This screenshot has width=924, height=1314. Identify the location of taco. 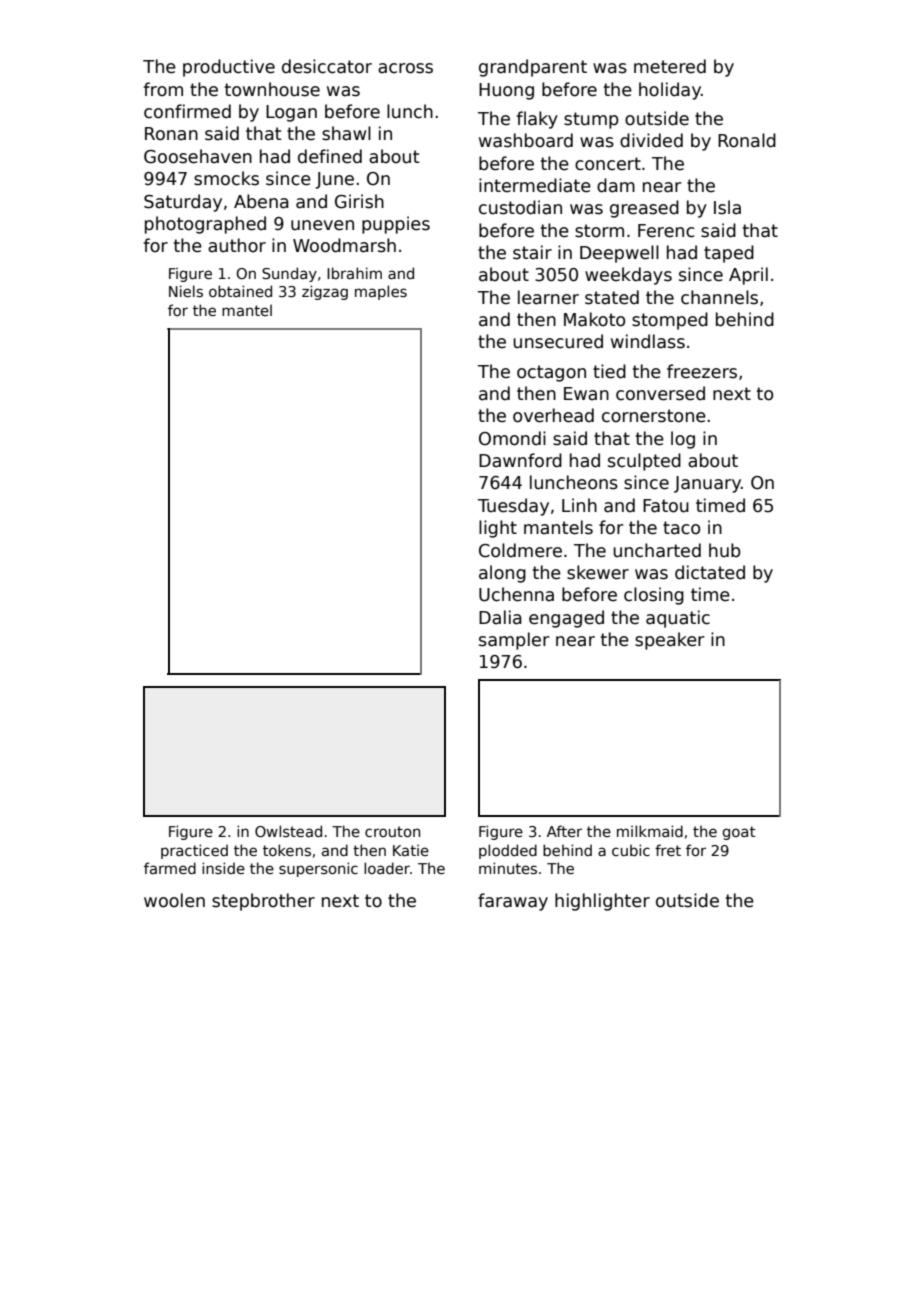
(681, 528).
